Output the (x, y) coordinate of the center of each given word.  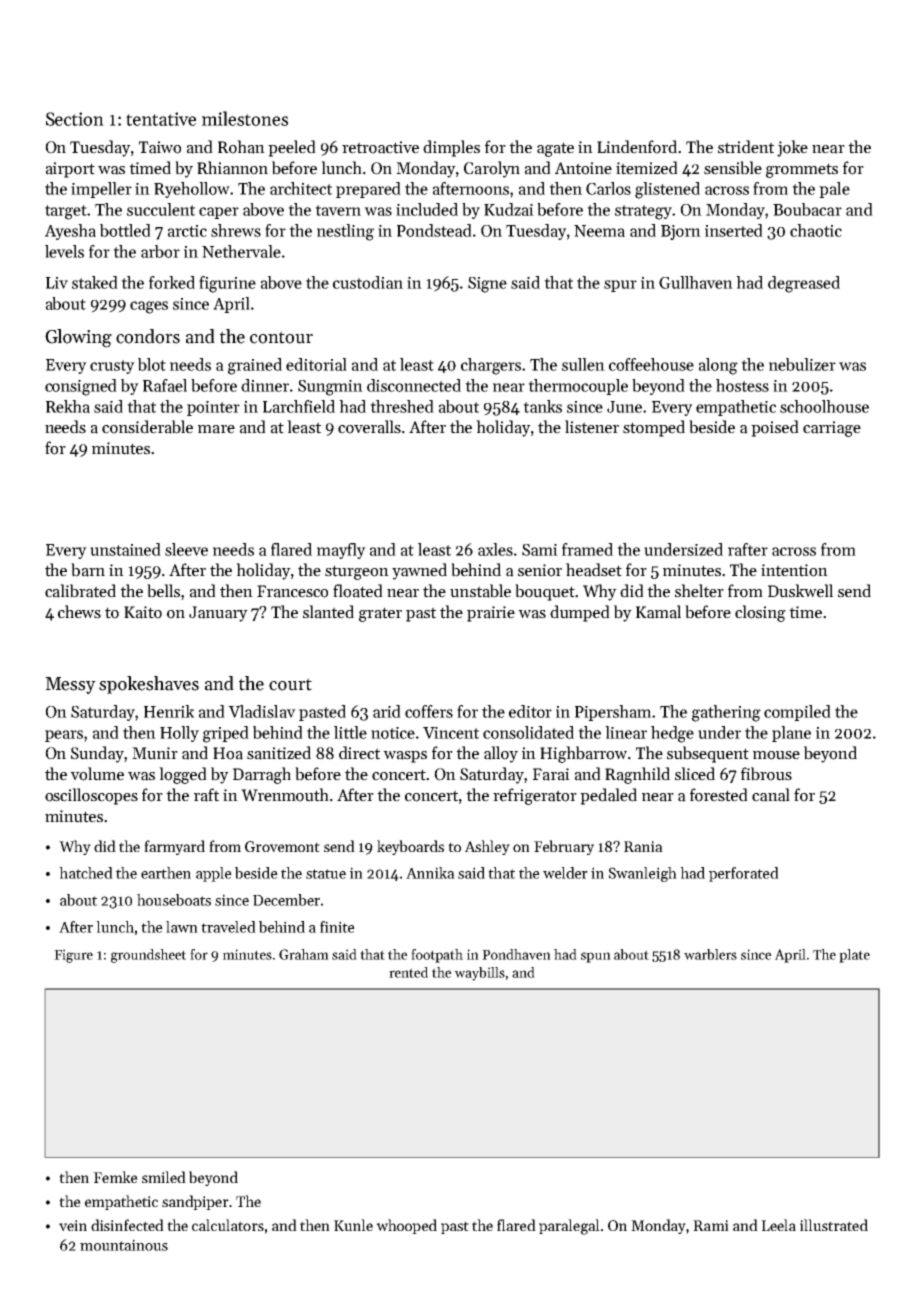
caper (219, 213)
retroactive (380, 147)
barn (88, 570)
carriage (832, 429)
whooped (406, 1226)
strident (746, 147)
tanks (542, 406)
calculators (228, 1225)
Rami (711, 1225)
